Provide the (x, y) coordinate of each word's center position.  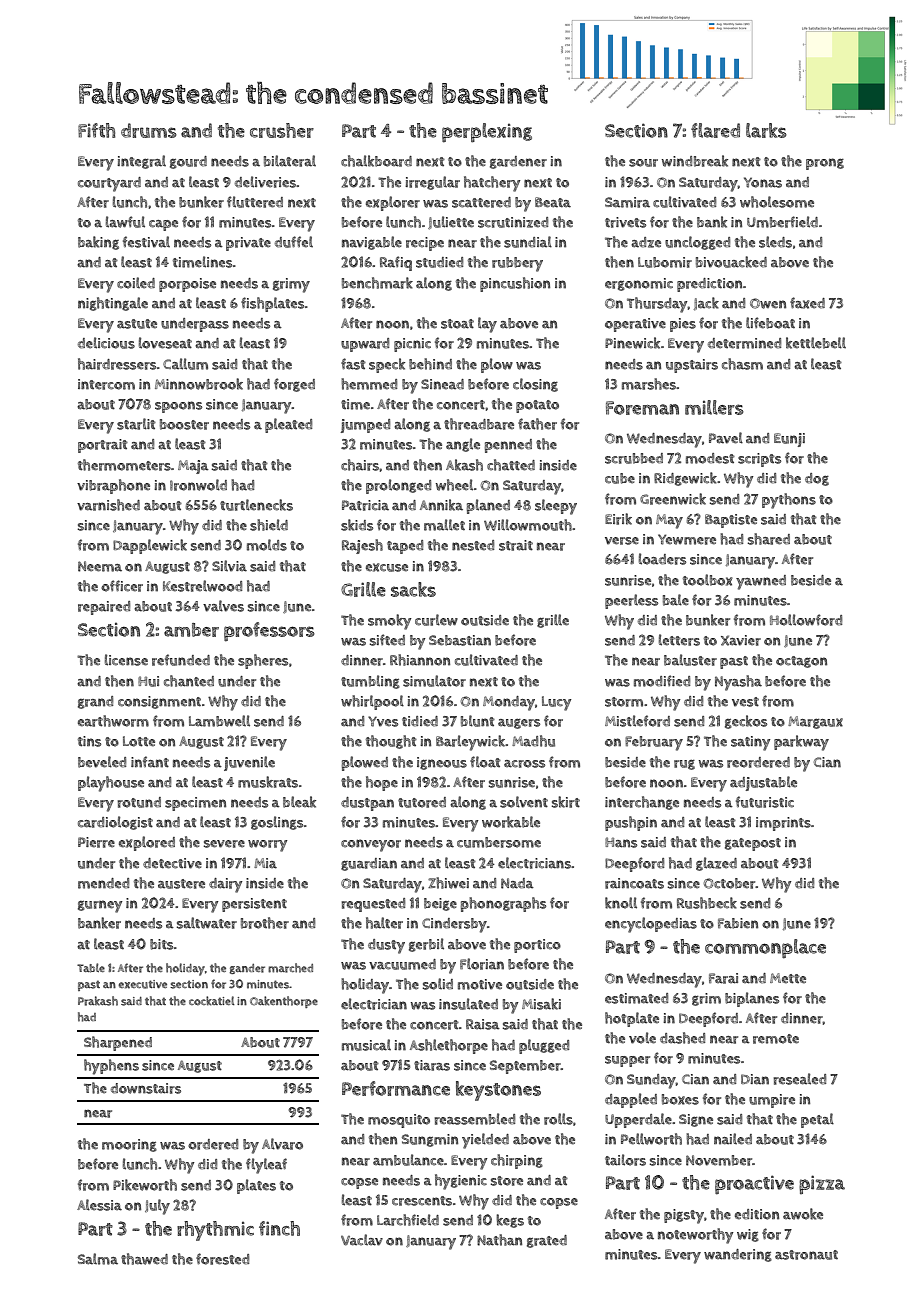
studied (439, 262)
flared (715, 130)
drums (149, 130)
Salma (98, 1259)
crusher (282, 130)
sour (643, 163)
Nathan (499, 1240)
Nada (517, 883)
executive (142, 984)
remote (776, 1039)
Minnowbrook (199, 384)
